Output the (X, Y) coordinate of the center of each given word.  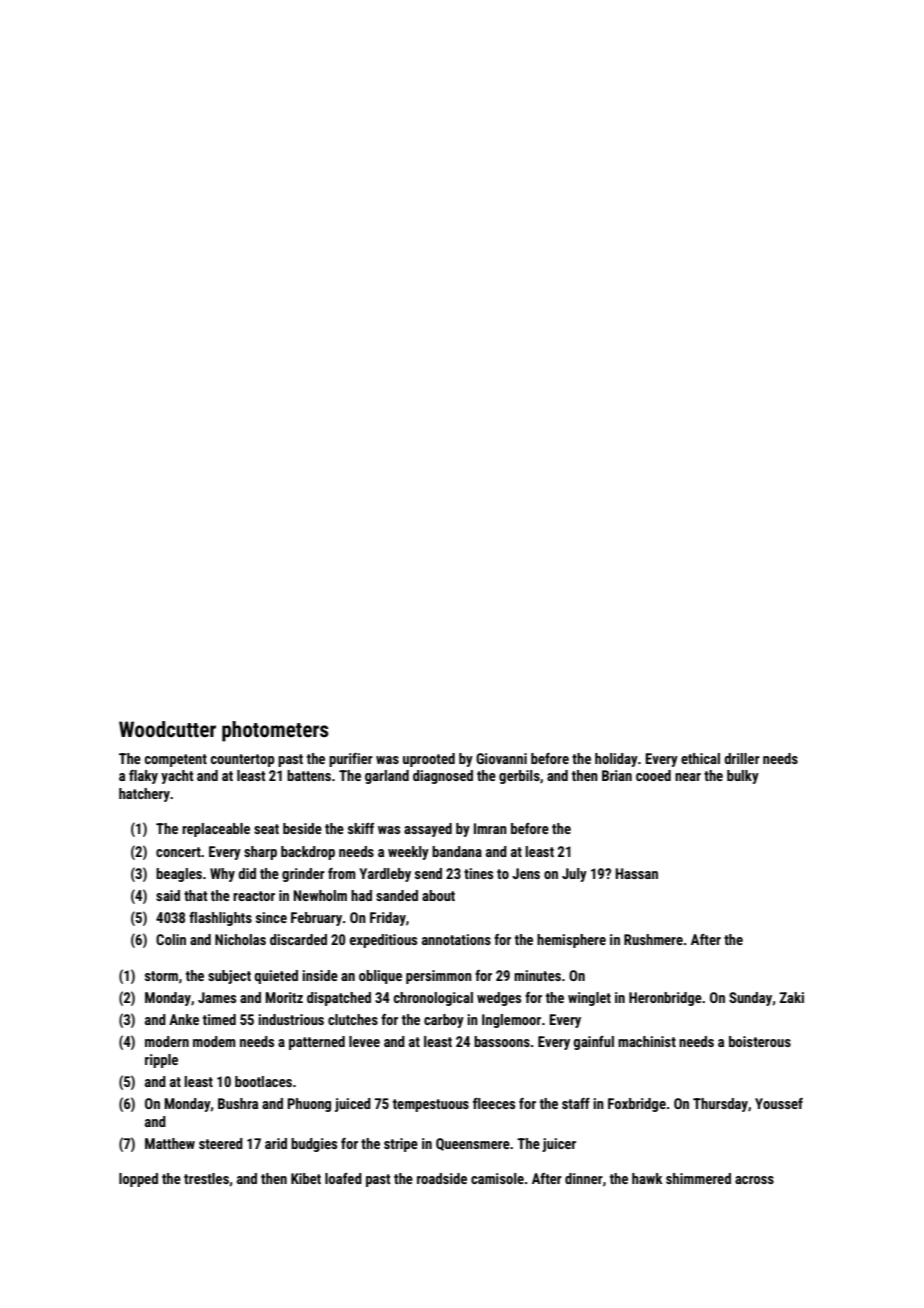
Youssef (779, 1103)
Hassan (636, 873)
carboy (444, 1021)
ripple (161, 1061)
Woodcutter (167, 729)
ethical (700, 758)
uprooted (429, 760)
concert (178, 852)
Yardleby (385, 875)
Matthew (170, 1143)
